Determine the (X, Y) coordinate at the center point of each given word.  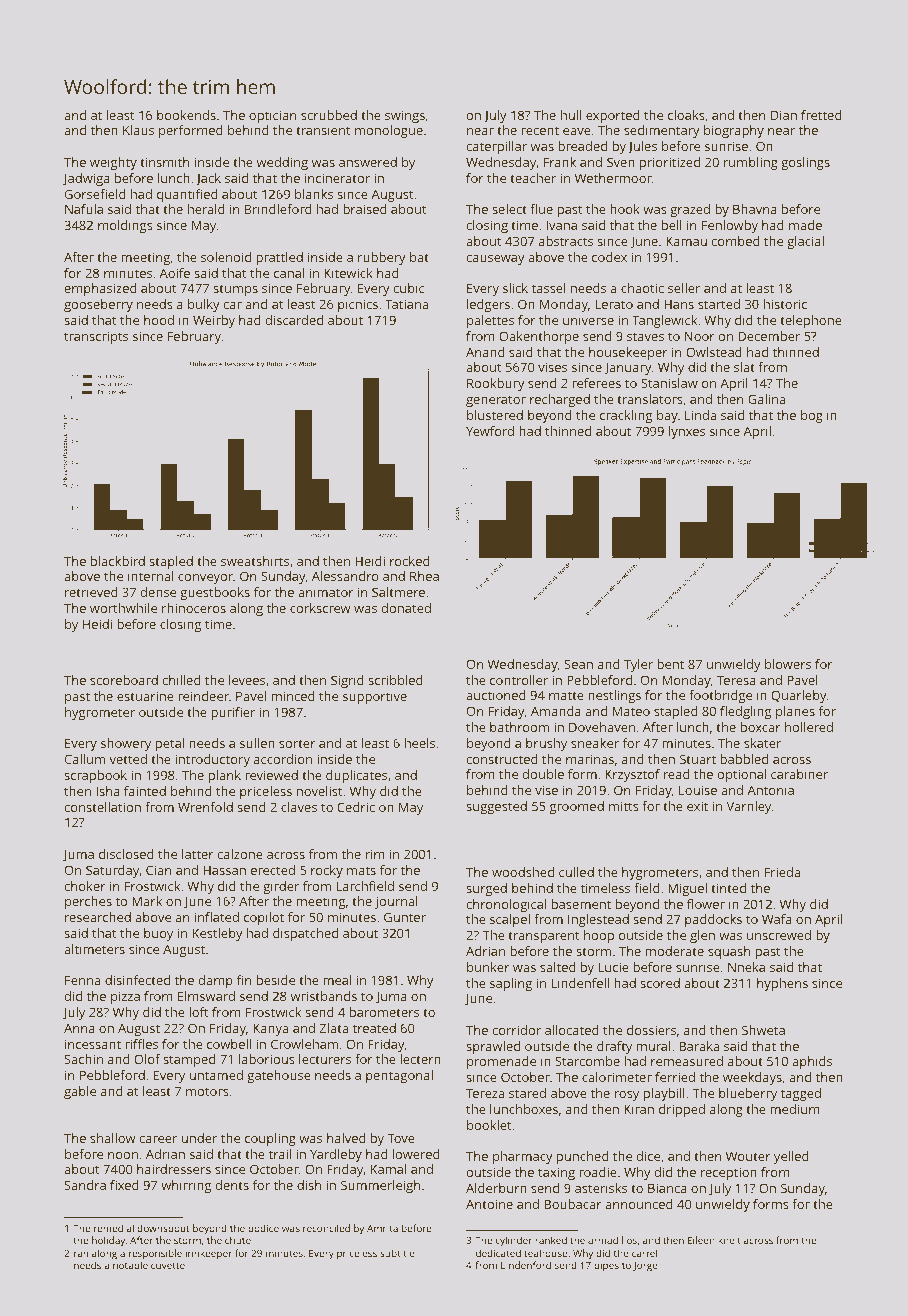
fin (244, 980)
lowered (416, 1154)
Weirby (214, 321)
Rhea (424, 576)
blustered (495, 415)
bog (812, 416)
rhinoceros (194, 608)
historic (785, 304)
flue (541, 209)
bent (670, 664)
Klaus (138, 130)
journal (396, 902)
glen (702, 936)
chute (238, 1240)
